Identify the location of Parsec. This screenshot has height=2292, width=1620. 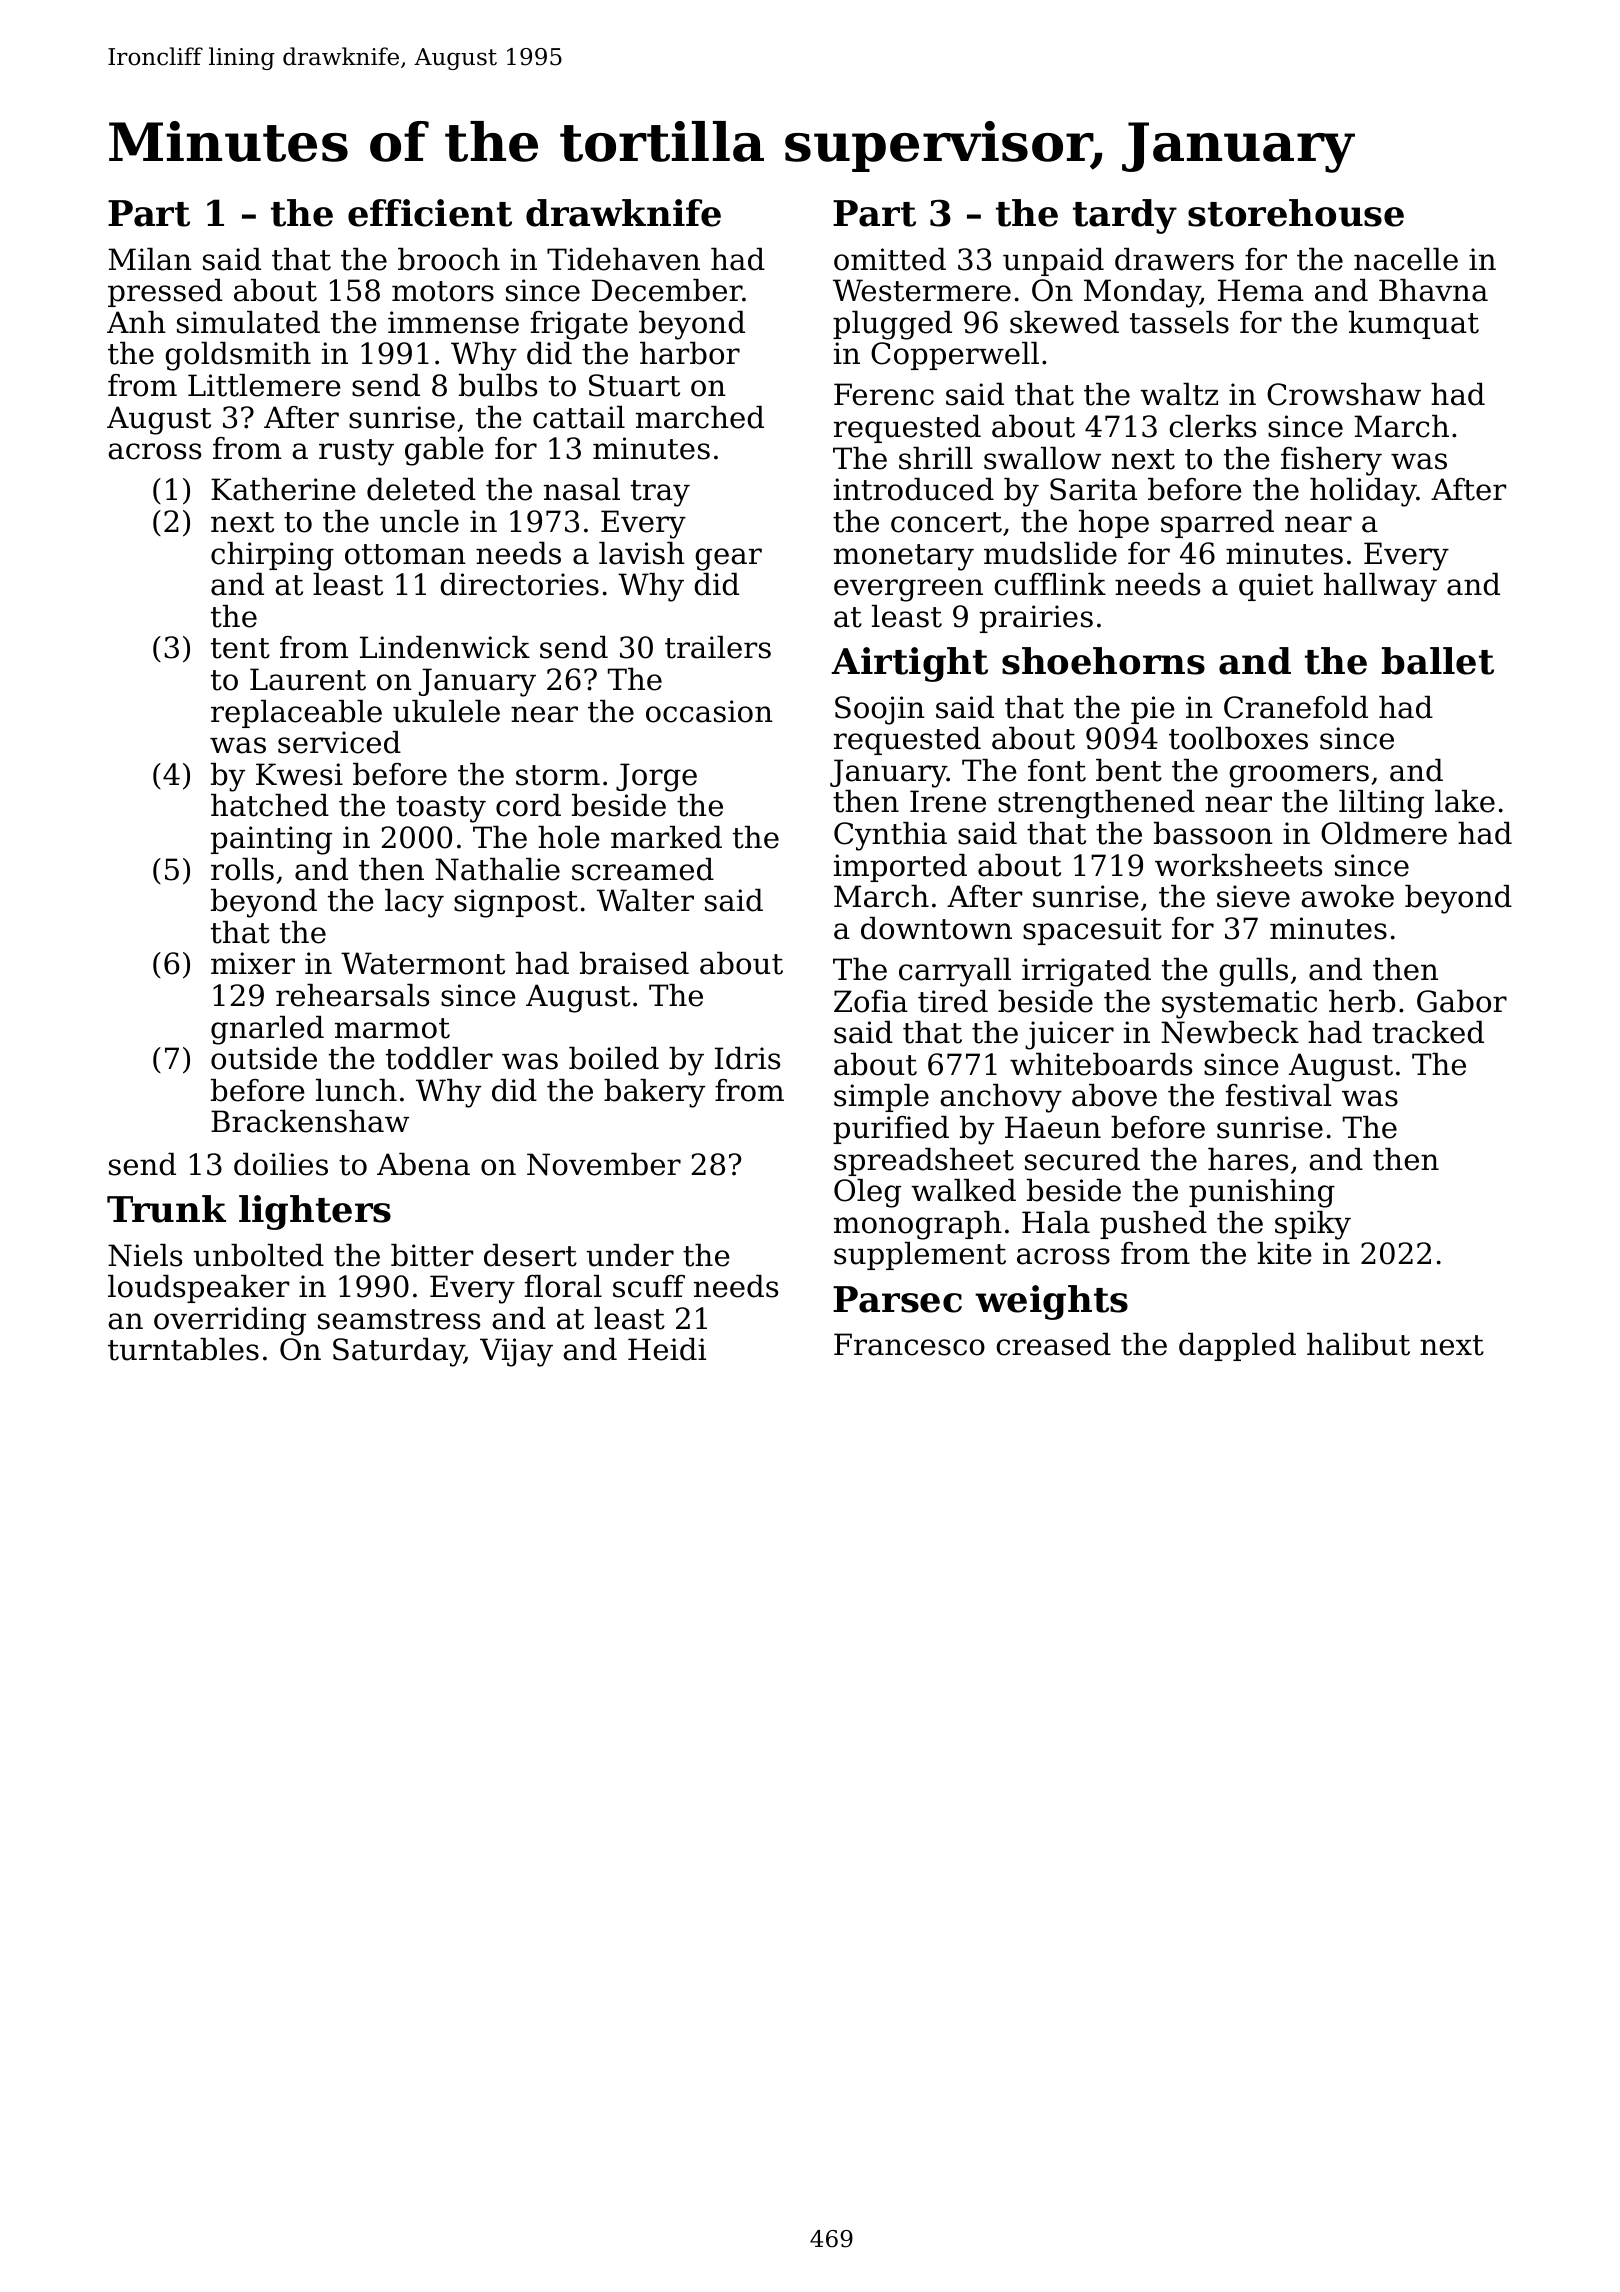
(897, 1299).
